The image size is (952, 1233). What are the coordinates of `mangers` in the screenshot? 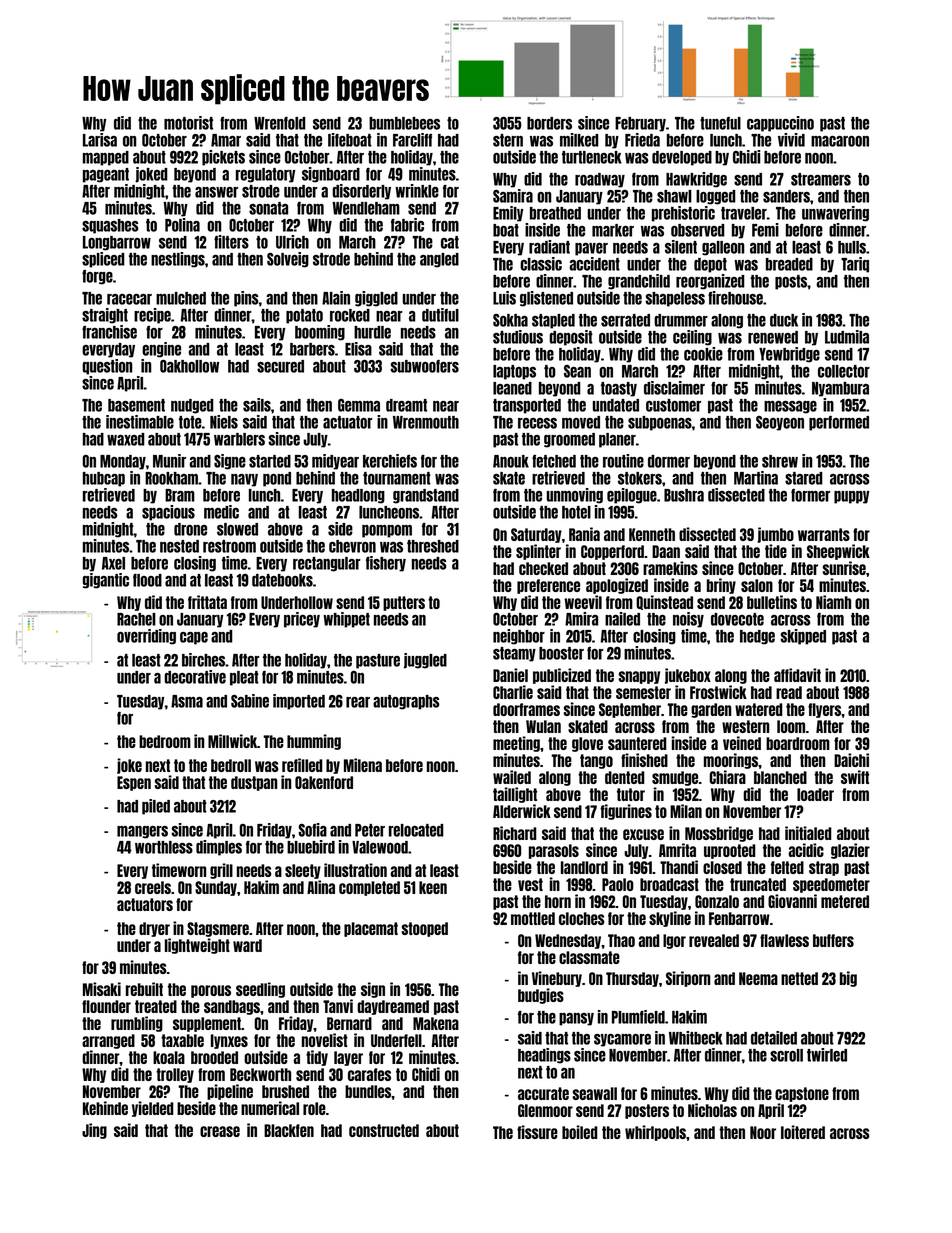 It's located at (142, 832).
